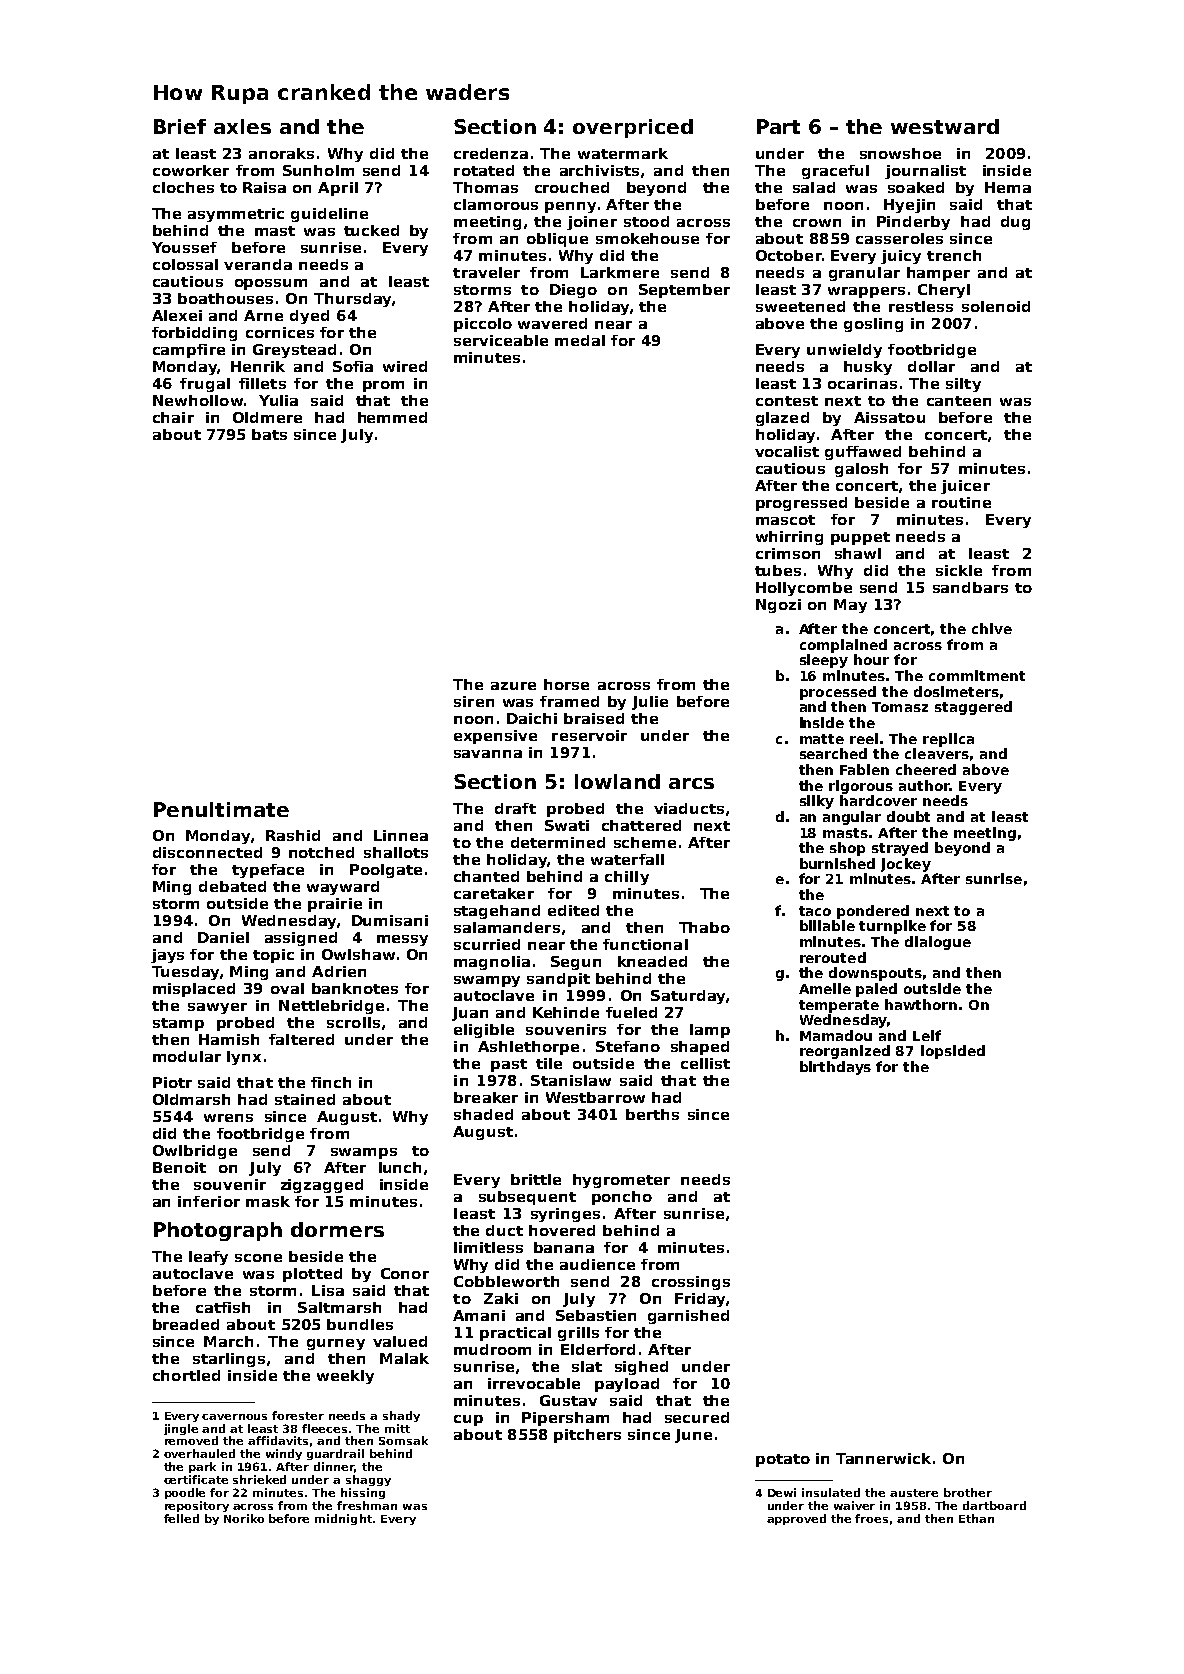  Describe the element at coordinates (322, 1186) in the page. I see `zigzagged` at that location.
